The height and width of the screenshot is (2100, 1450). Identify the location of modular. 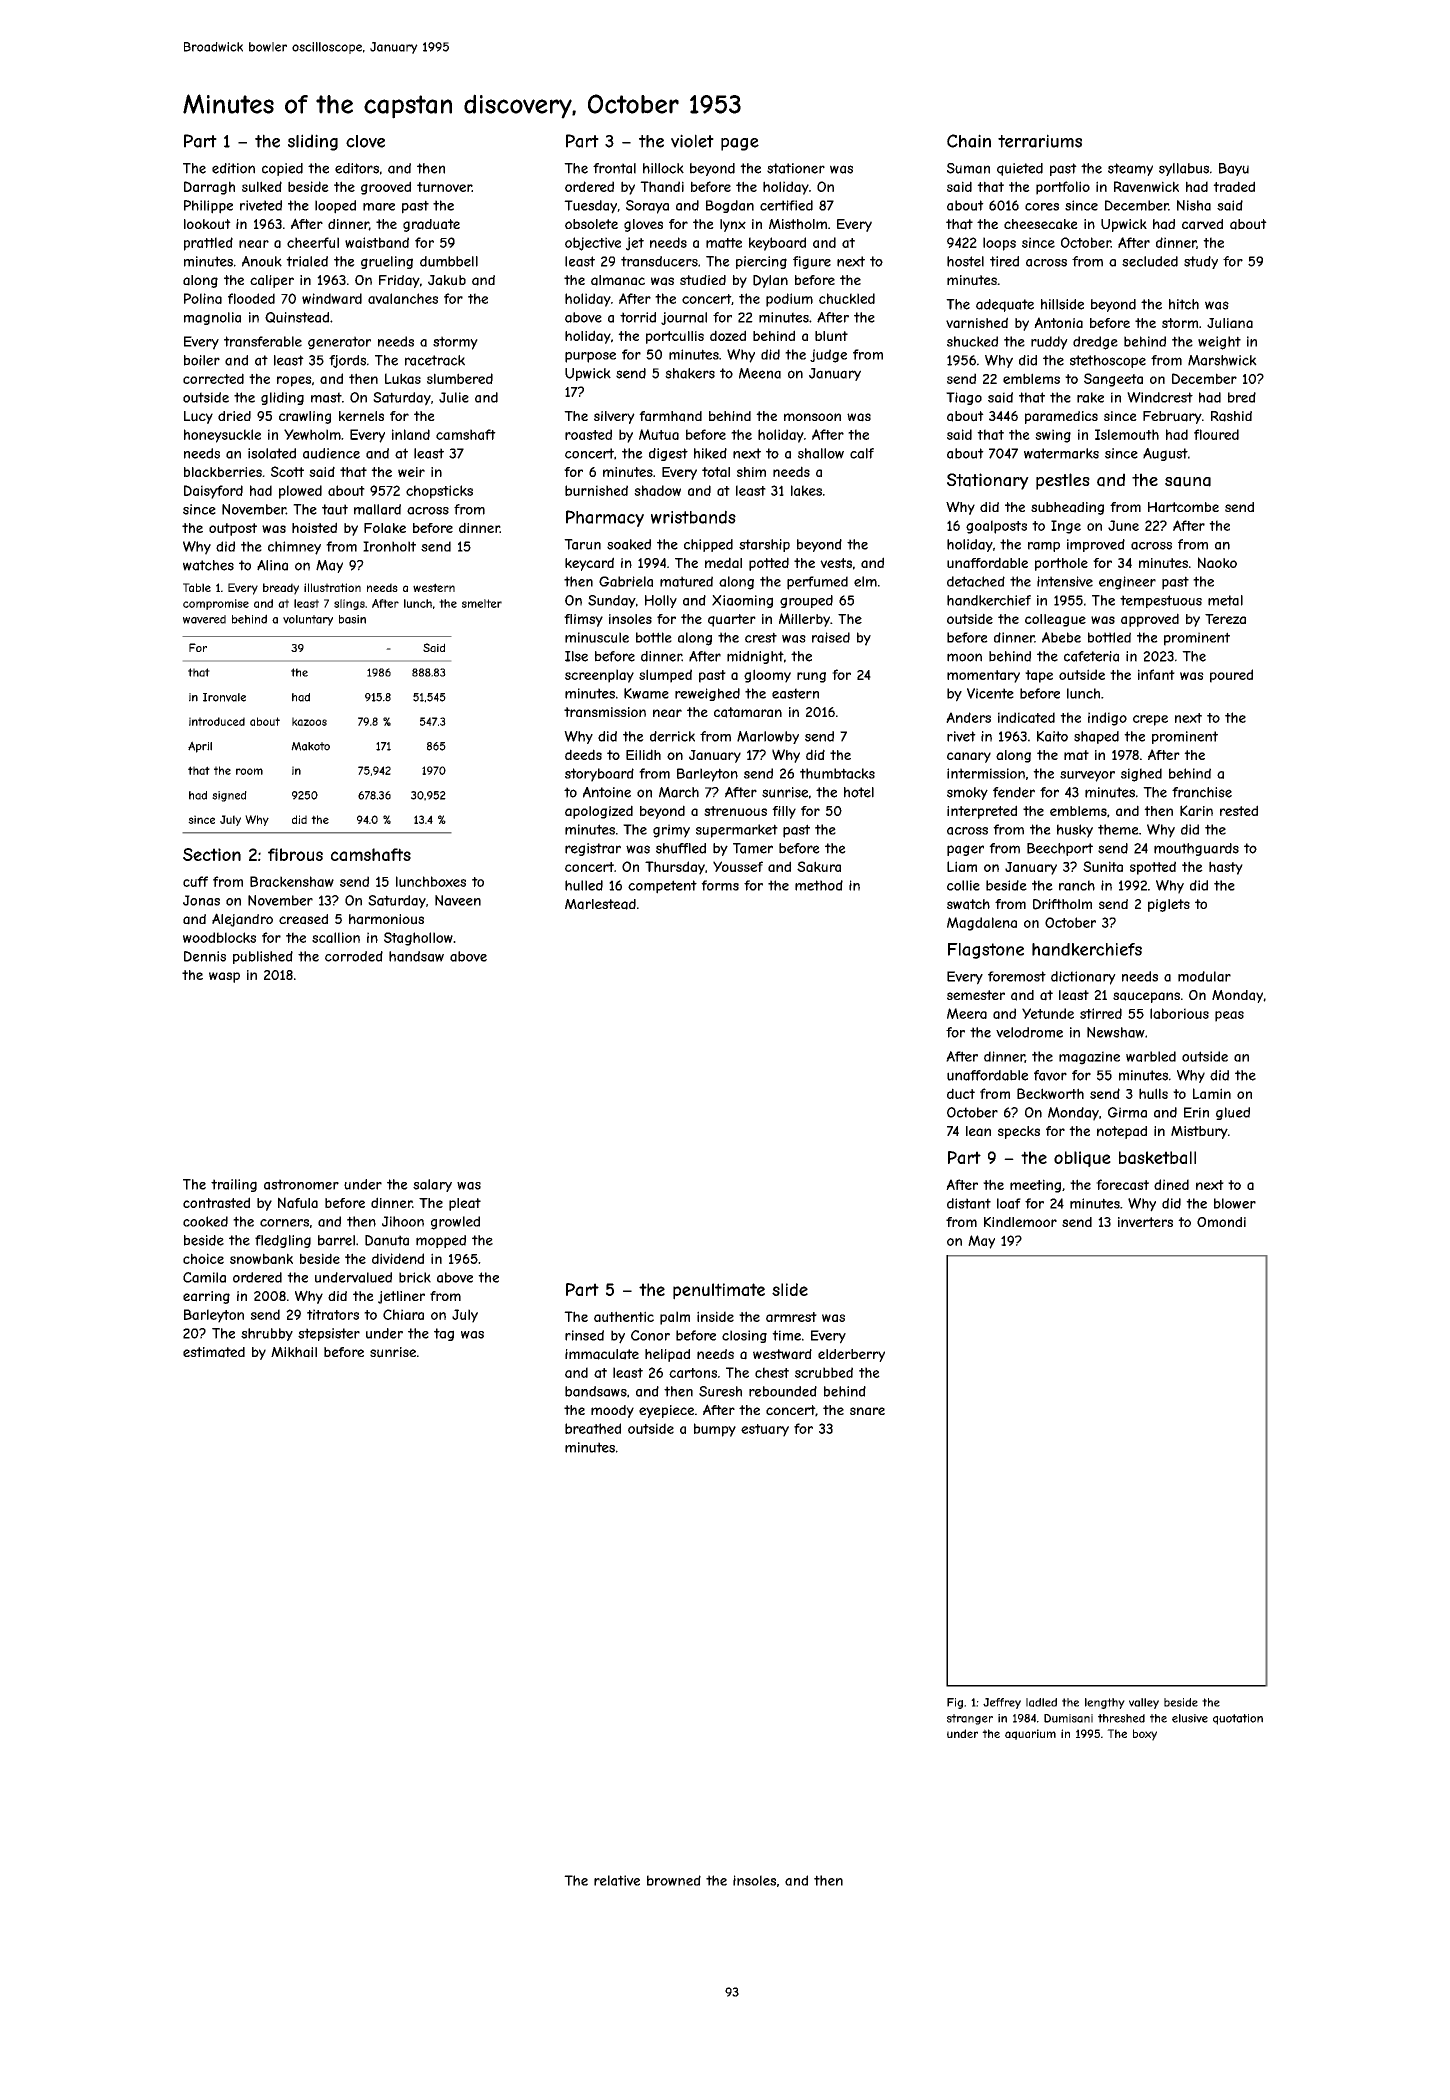
(1204, 976).
